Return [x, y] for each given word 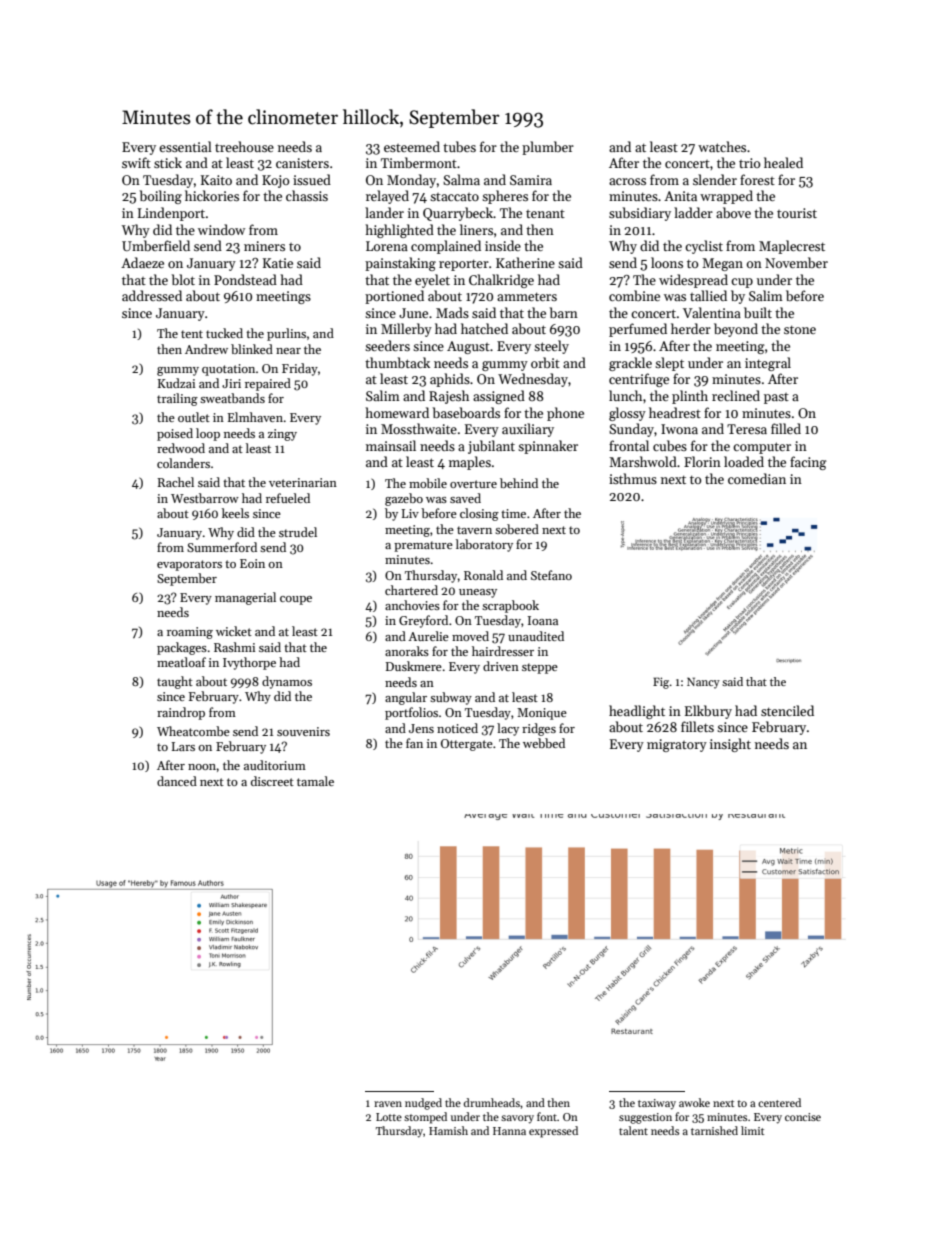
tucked [224, 333]
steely [551, 347]
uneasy [478, 593]
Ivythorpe [249, 663]
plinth [690, 397]
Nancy [703, 683]
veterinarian [303, 482]
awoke [694, 1102]
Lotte [389, 1117]
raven [388, 1104]
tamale [315, 781]
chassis [307, 195]
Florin [702, 461]
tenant [545, 214]
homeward [397, 412]
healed [783, 162]
